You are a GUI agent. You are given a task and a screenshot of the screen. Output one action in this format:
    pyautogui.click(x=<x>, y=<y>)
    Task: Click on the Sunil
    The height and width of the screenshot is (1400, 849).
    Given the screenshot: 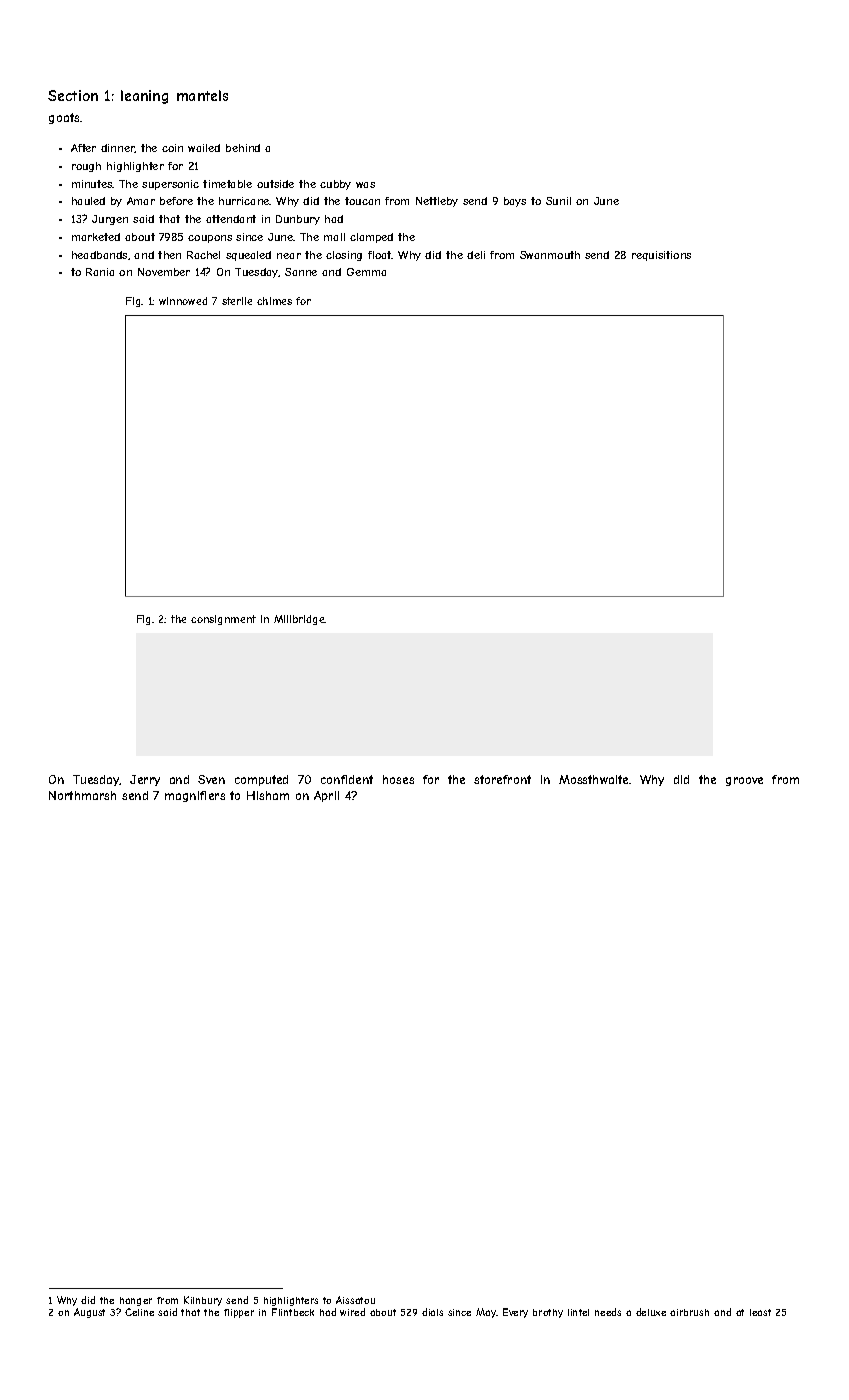 What is the action you would take?
    pyautogui.click(x=558, y=201)
